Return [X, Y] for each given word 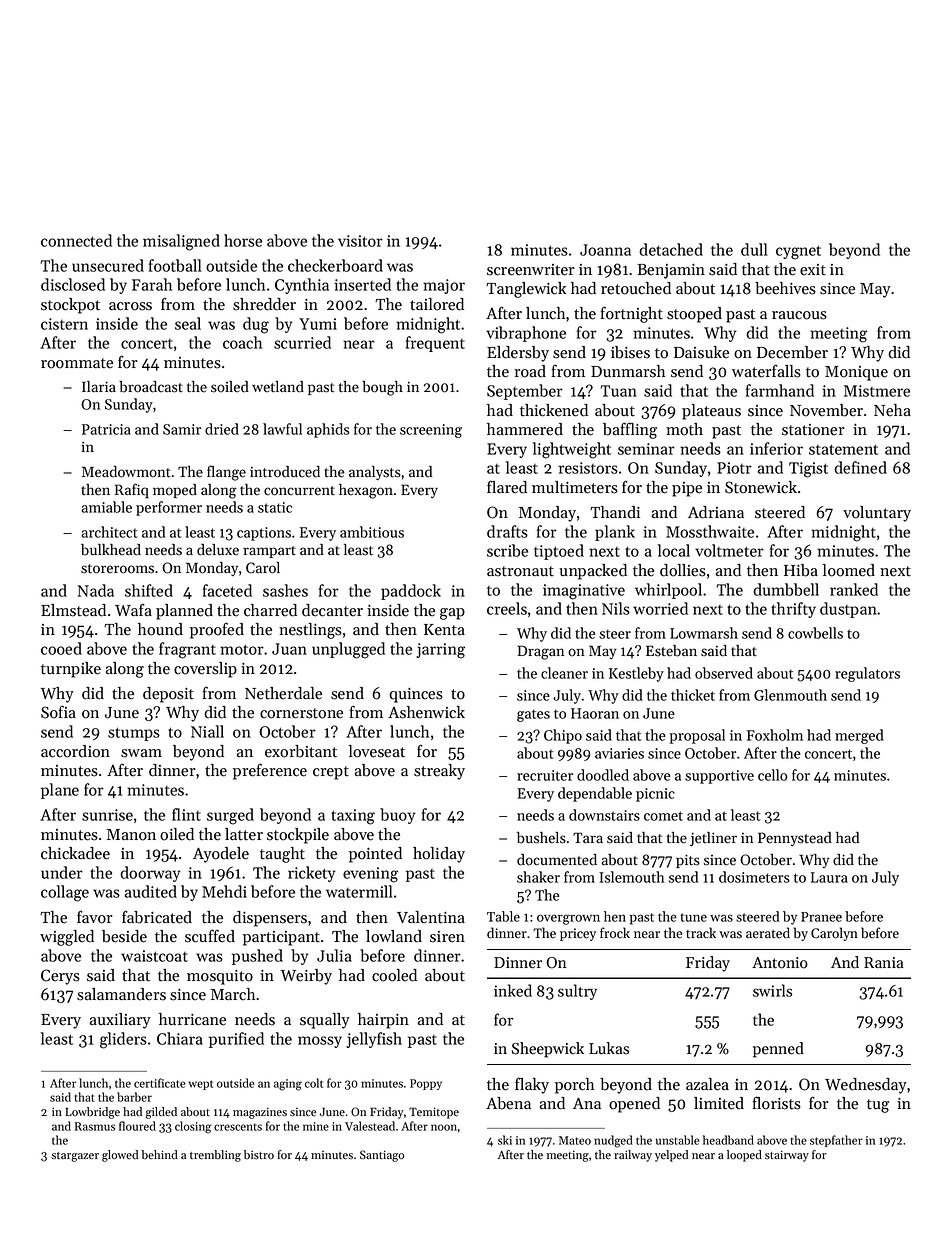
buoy [397, 816]
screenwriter [531, 270]
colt [314, 1083]
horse [243, 240]
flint [186, 814]
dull [754, 249]
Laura [829, 877]
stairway [787, 1156]
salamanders [121, 994]
